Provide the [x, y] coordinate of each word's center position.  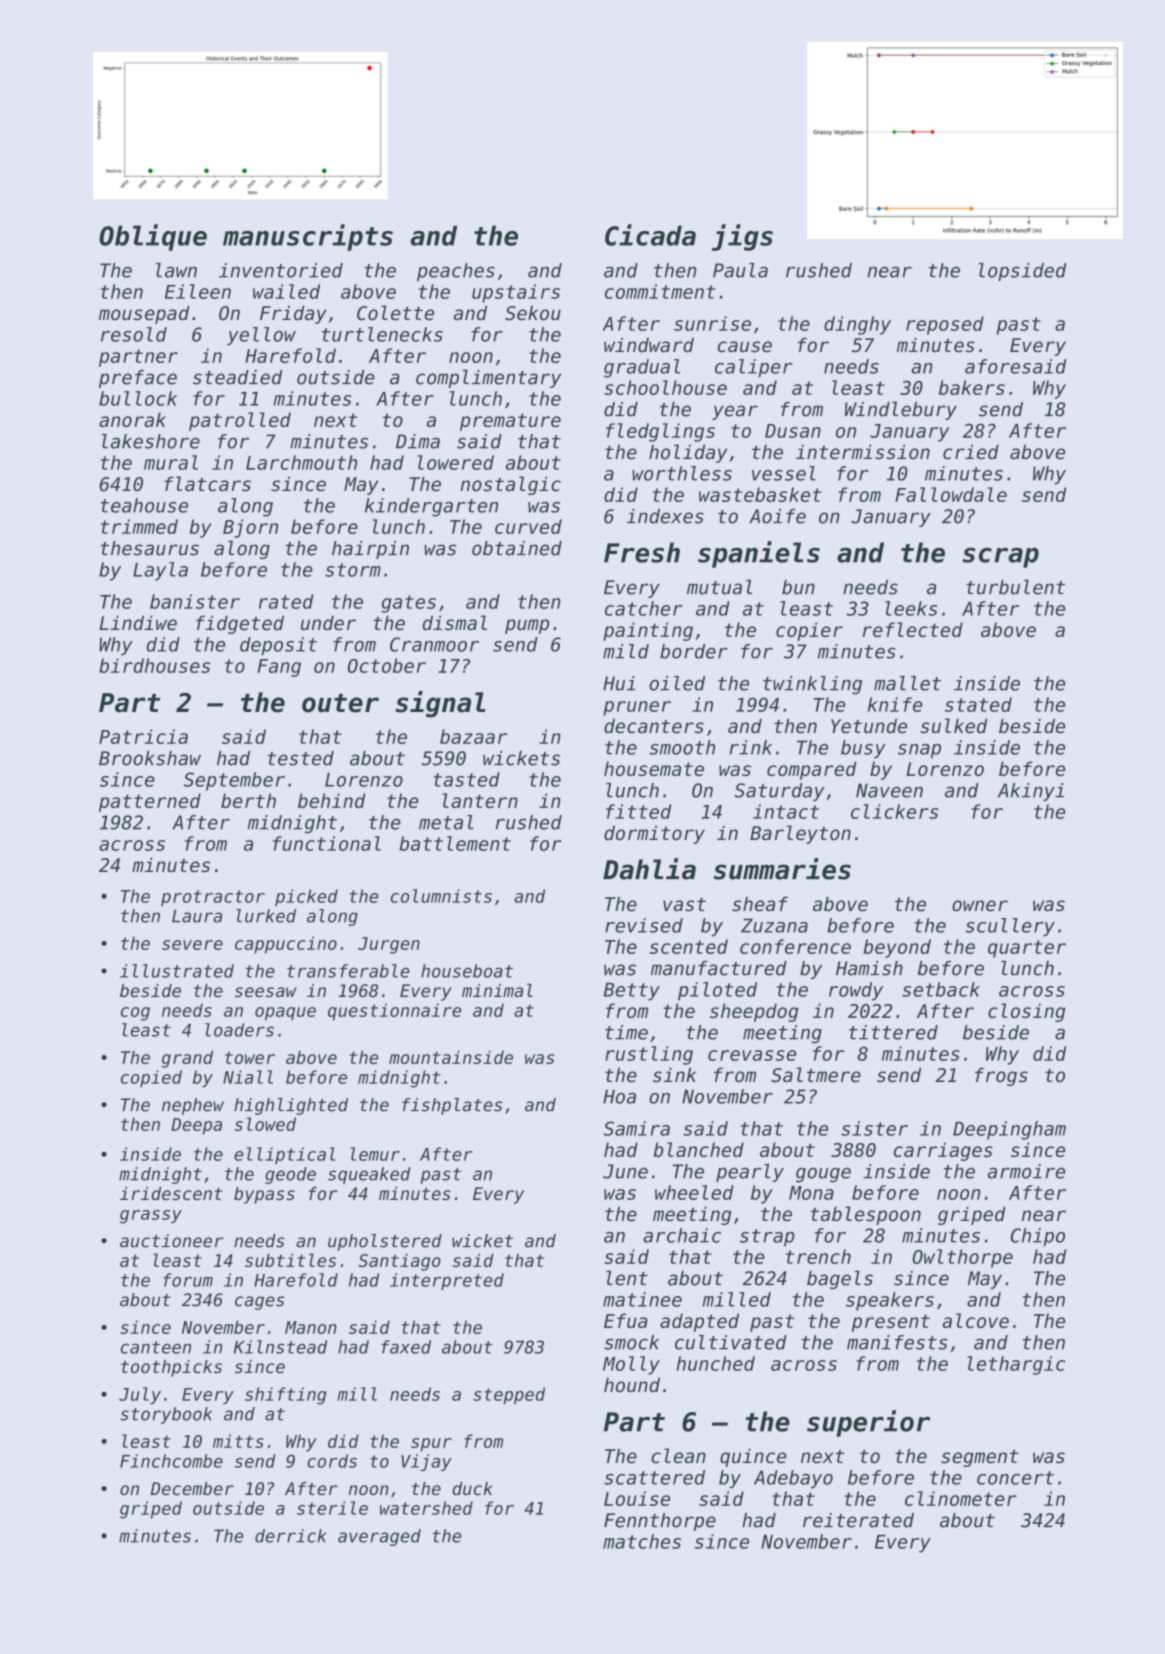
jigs [742, 237]
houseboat [467, 971]
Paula [740, 270]
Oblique [153, 237]
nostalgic [510, 485]
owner [980, 905]
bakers [972, 387]
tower [250, 1058]
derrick [290, 1536]
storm [353, 570]
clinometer [961, 1498]
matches [642, 1541]
